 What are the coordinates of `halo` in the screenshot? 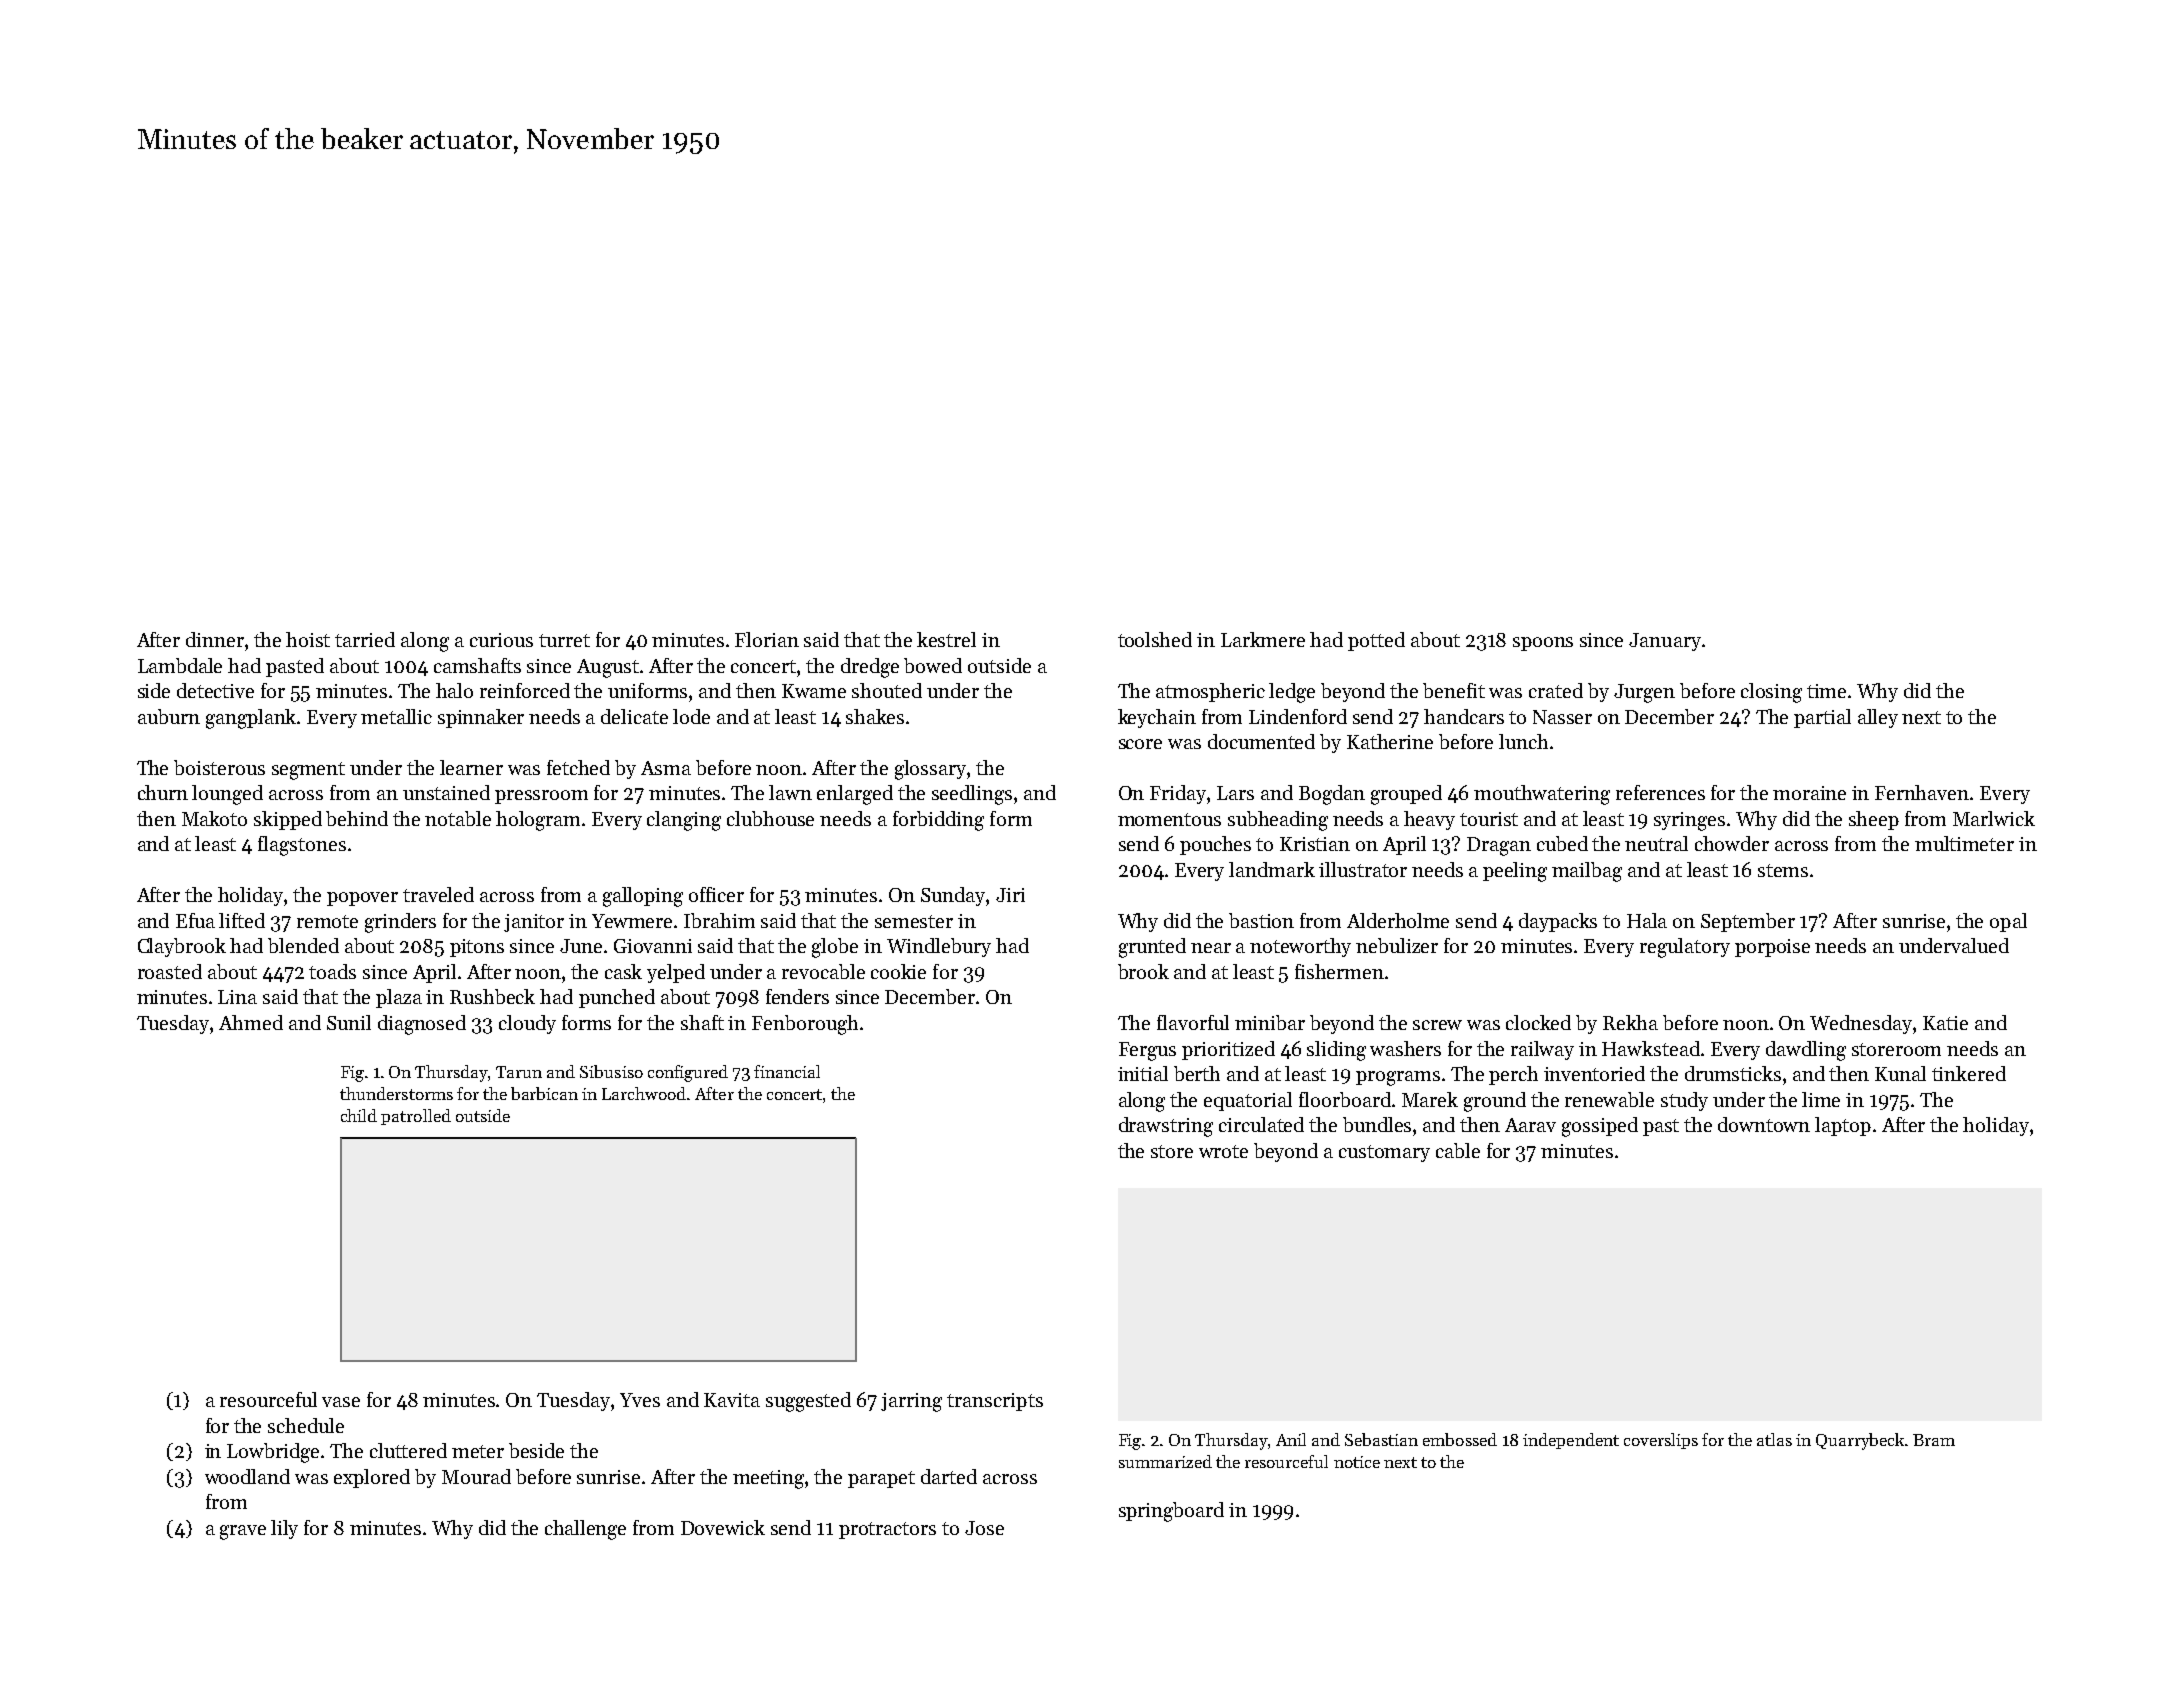 It's located at (454, 690).
